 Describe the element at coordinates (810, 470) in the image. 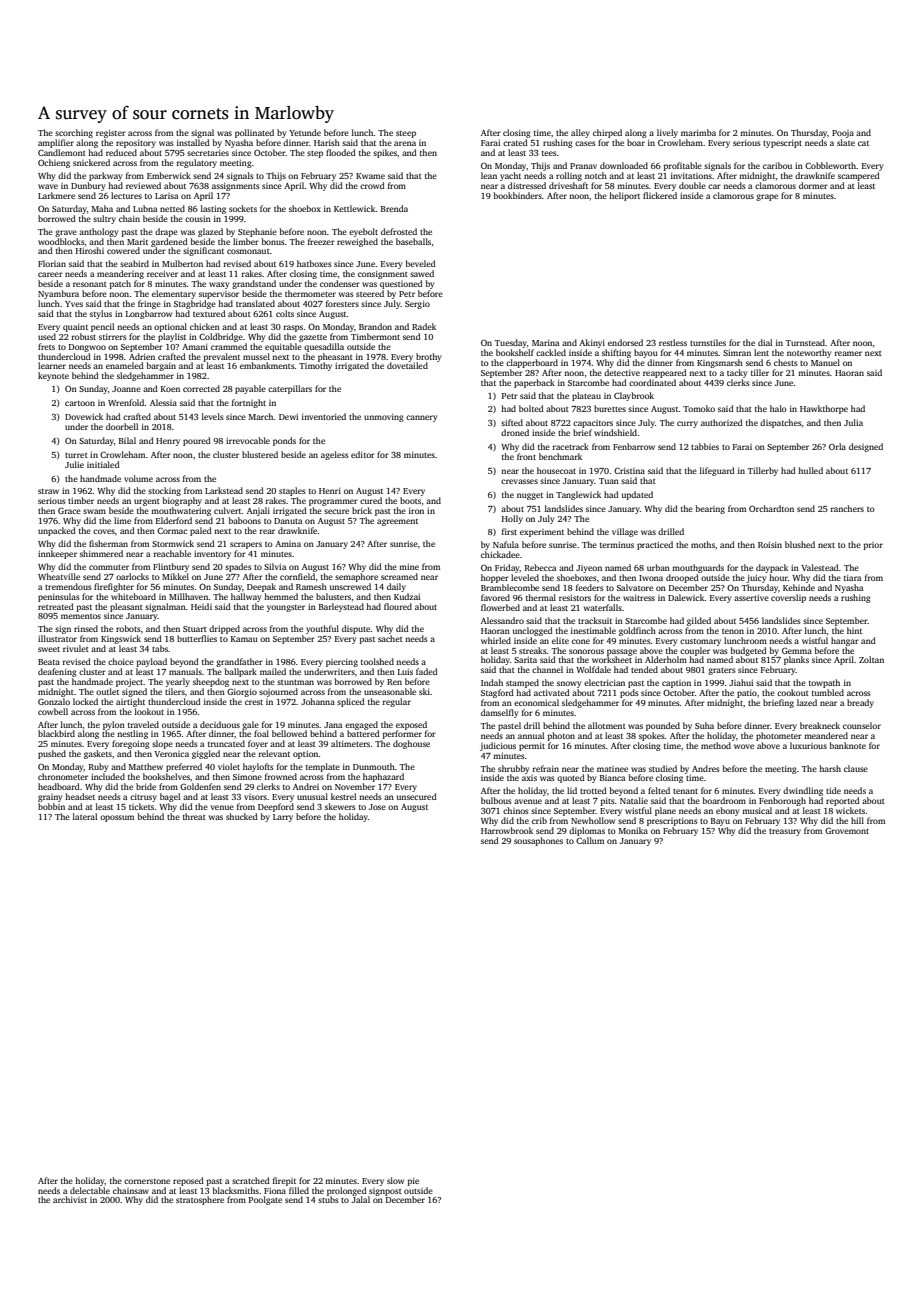

I see `hulled` at that location.
